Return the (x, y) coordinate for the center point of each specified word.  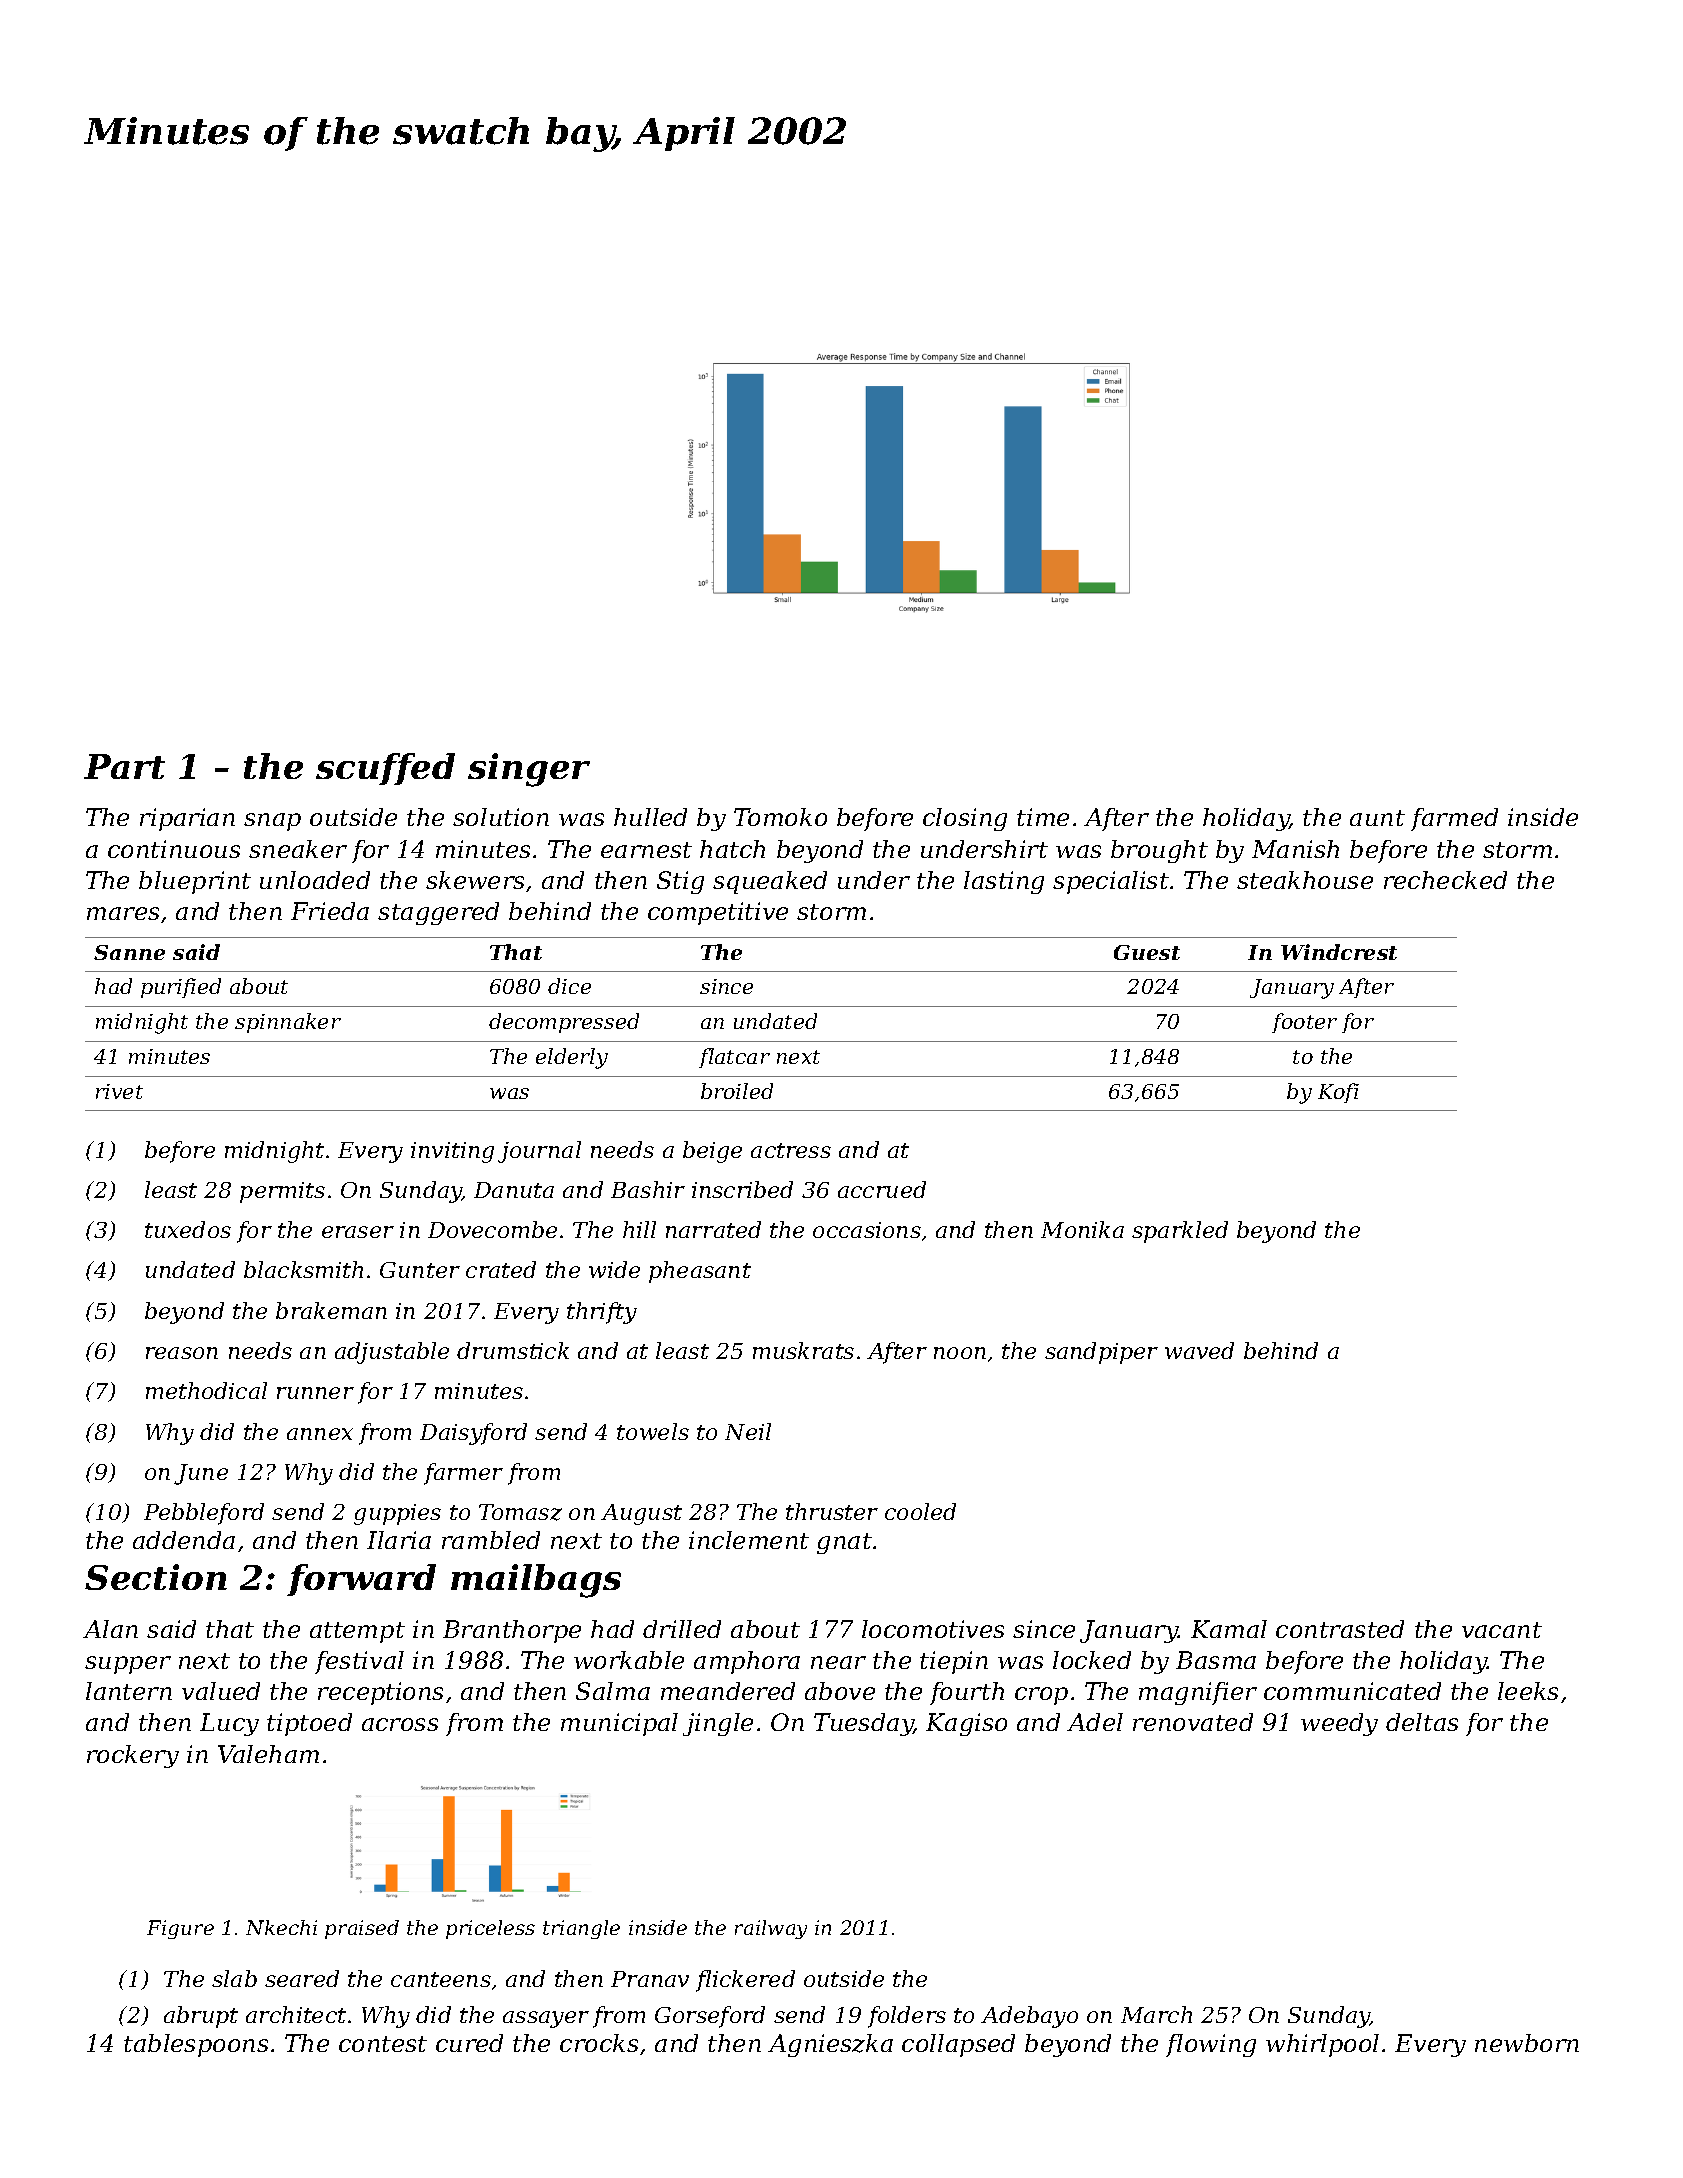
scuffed (385, 769)
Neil (748, 1431)
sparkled (1180, 1232)
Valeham (268, 1754)
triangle (581, 1929)
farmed (1454, 819)
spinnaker (288, 1023)
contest (383, 2044)
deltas (1422, 1722)
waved (1199, 1350)
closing (965, 819)
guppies (397, 1514)
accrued (882, 1189)
